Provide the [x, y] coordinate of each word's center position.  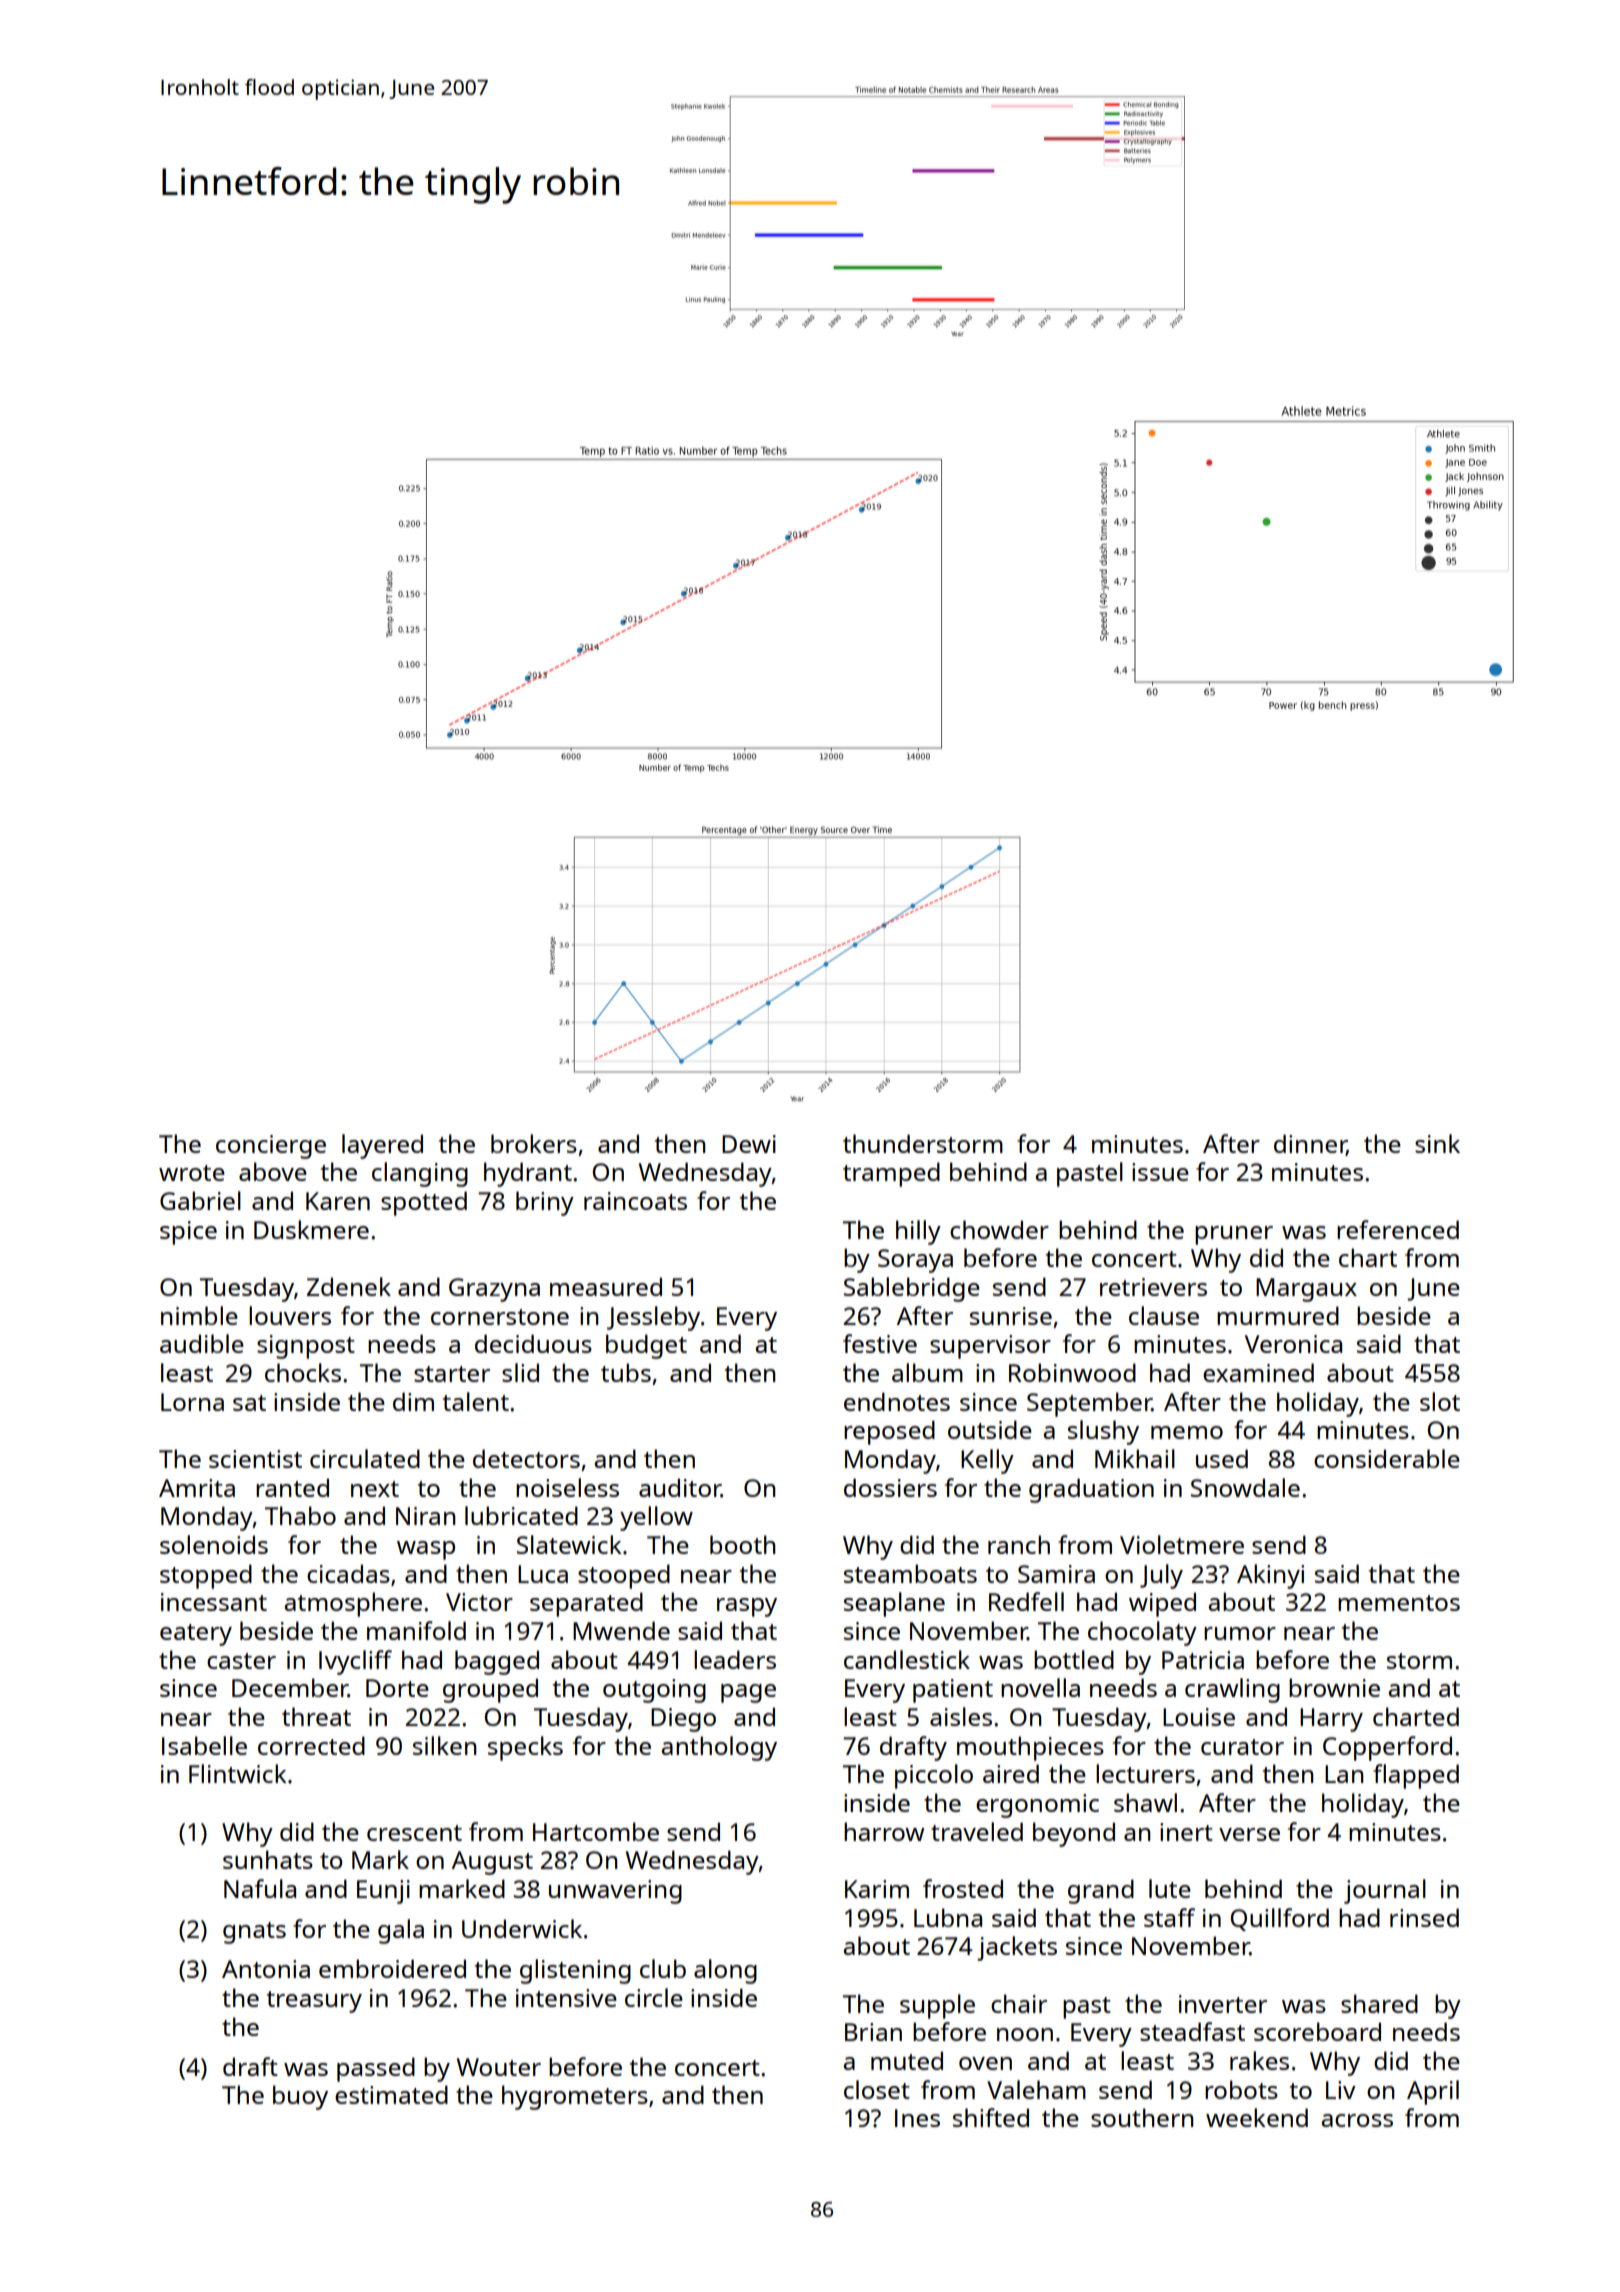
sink [1437, 1143]
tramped [891, 1174]
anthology [719, 1748]
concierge [271, 1147]
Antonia [266, 1969]
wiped [1162, 1604]
